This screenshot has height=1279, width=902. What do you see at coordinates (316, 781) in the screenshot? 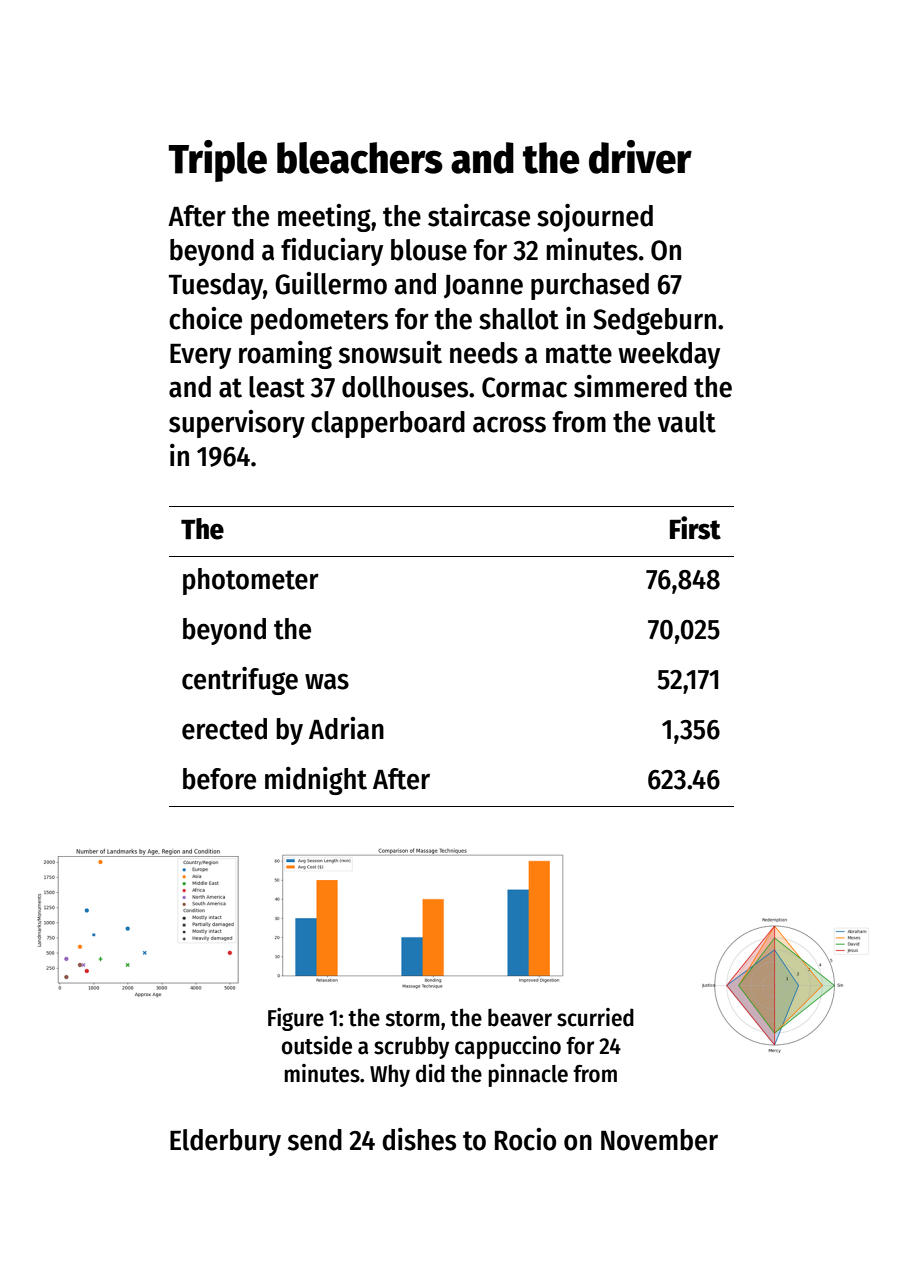
I see `midnight` at bounding box center [316, 781].
